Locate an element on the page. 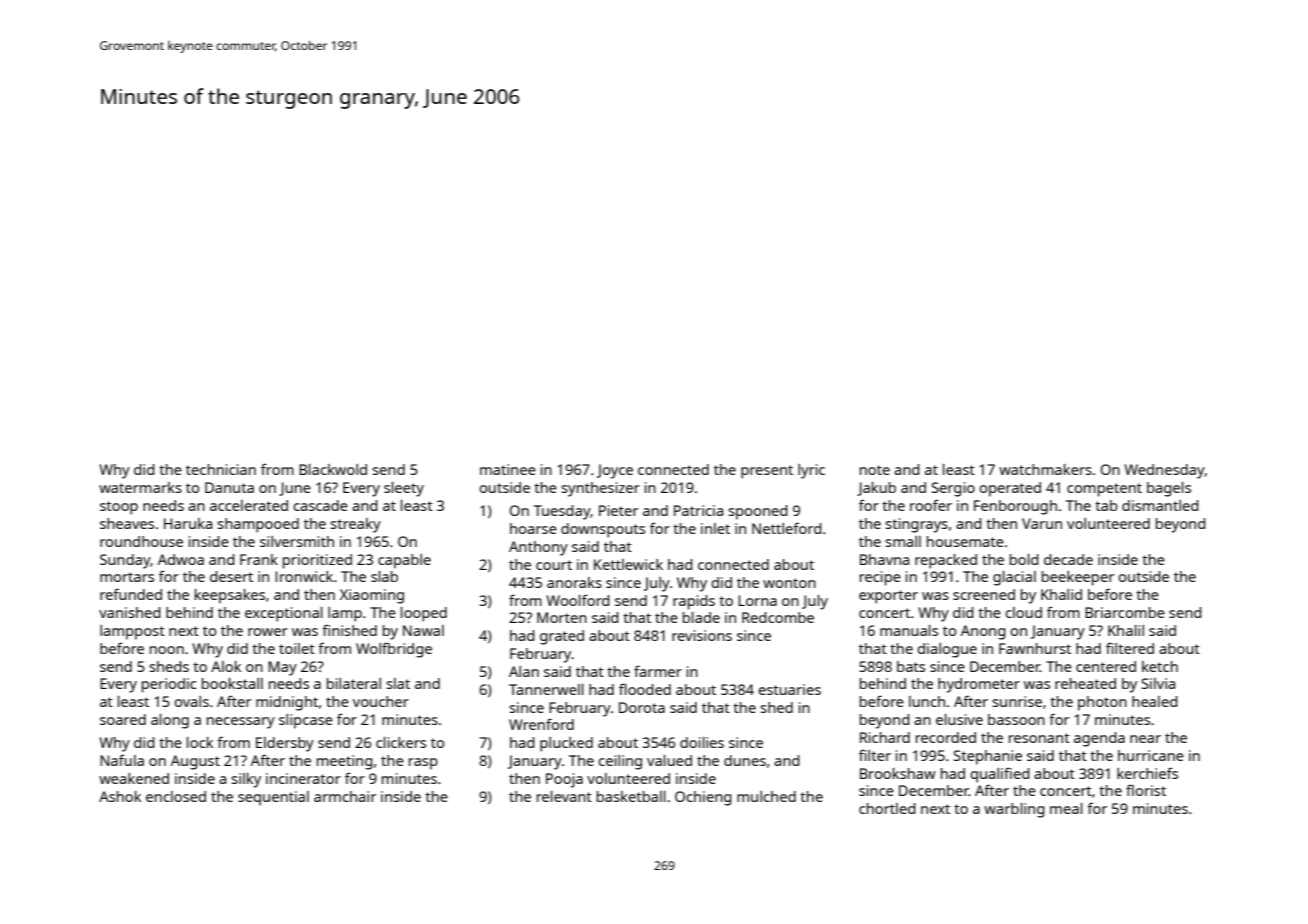  Sergio is located at coordinates (953, 489).
